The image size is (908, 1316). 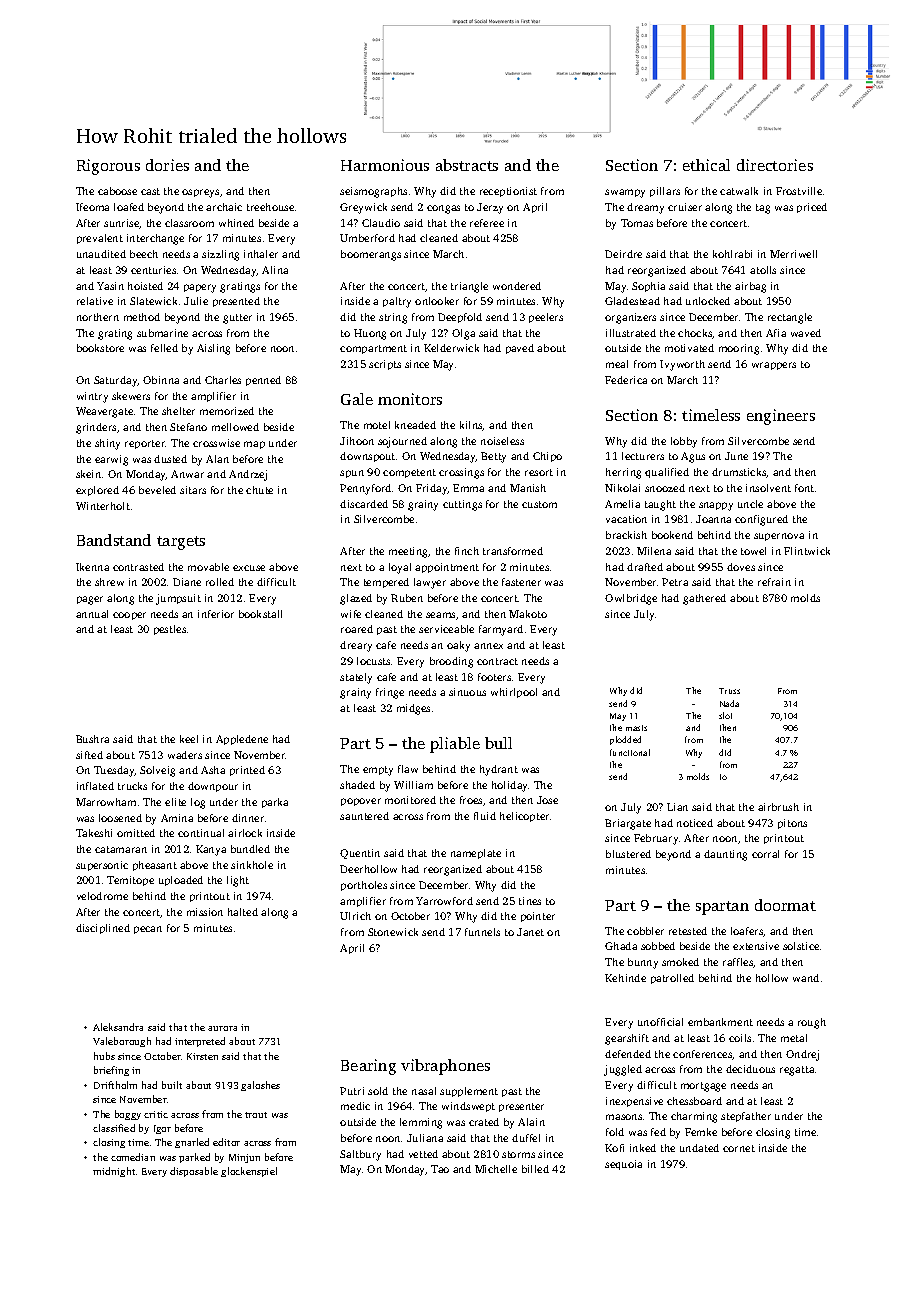 What do you see at coordinates (684, 442) in the screenshot?
I see `lobby` at bounding box center [684, 442].
